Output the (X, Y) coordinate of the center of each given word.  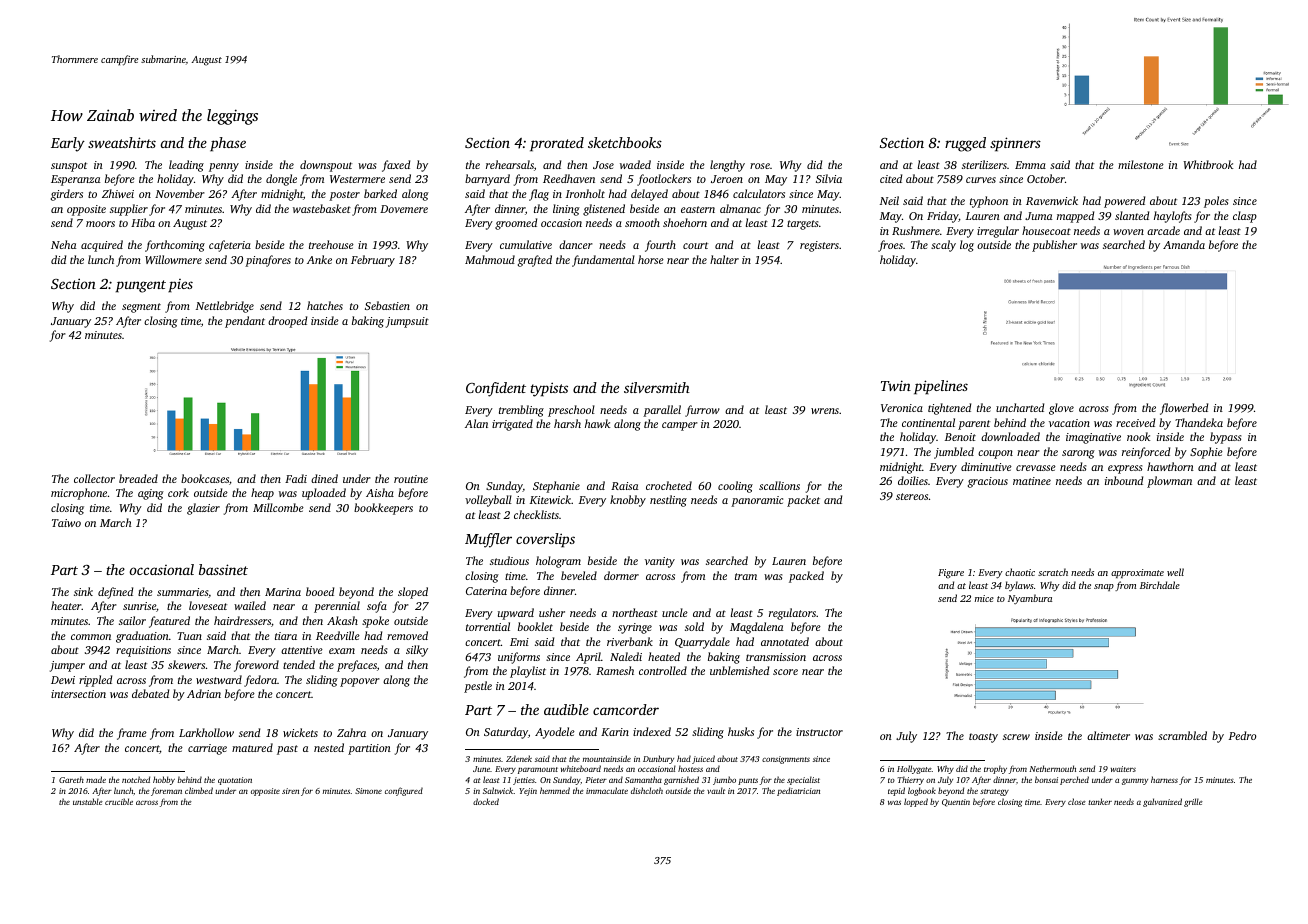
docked (486, 801)
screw (1016, 737)
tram (746, 576)
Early (68, 144)
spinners (1015, 144)
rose (760, 166)
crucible (119, 801)
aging (151, 494)
